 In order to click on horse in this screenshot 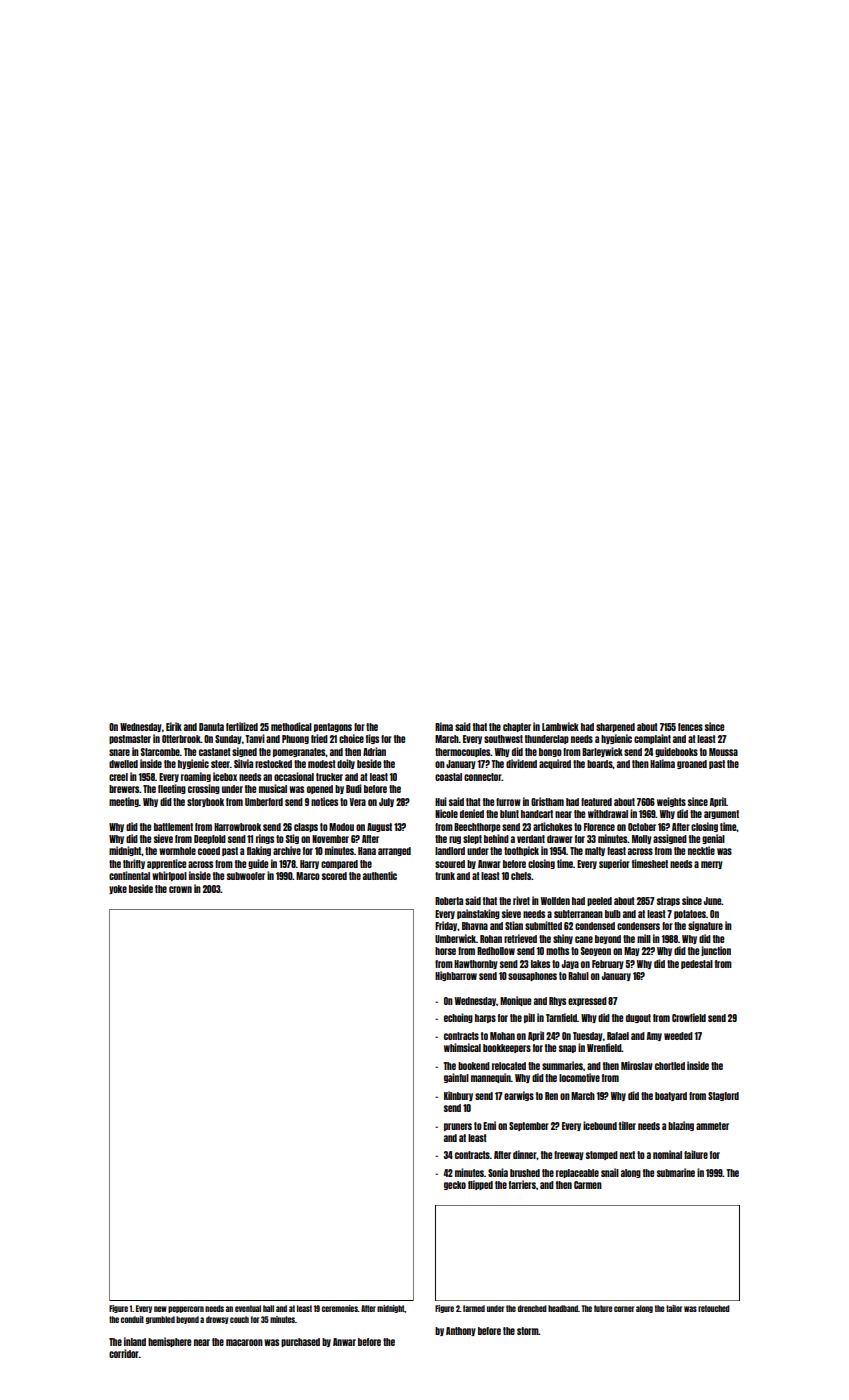, I will do `click(445, 951)`.
